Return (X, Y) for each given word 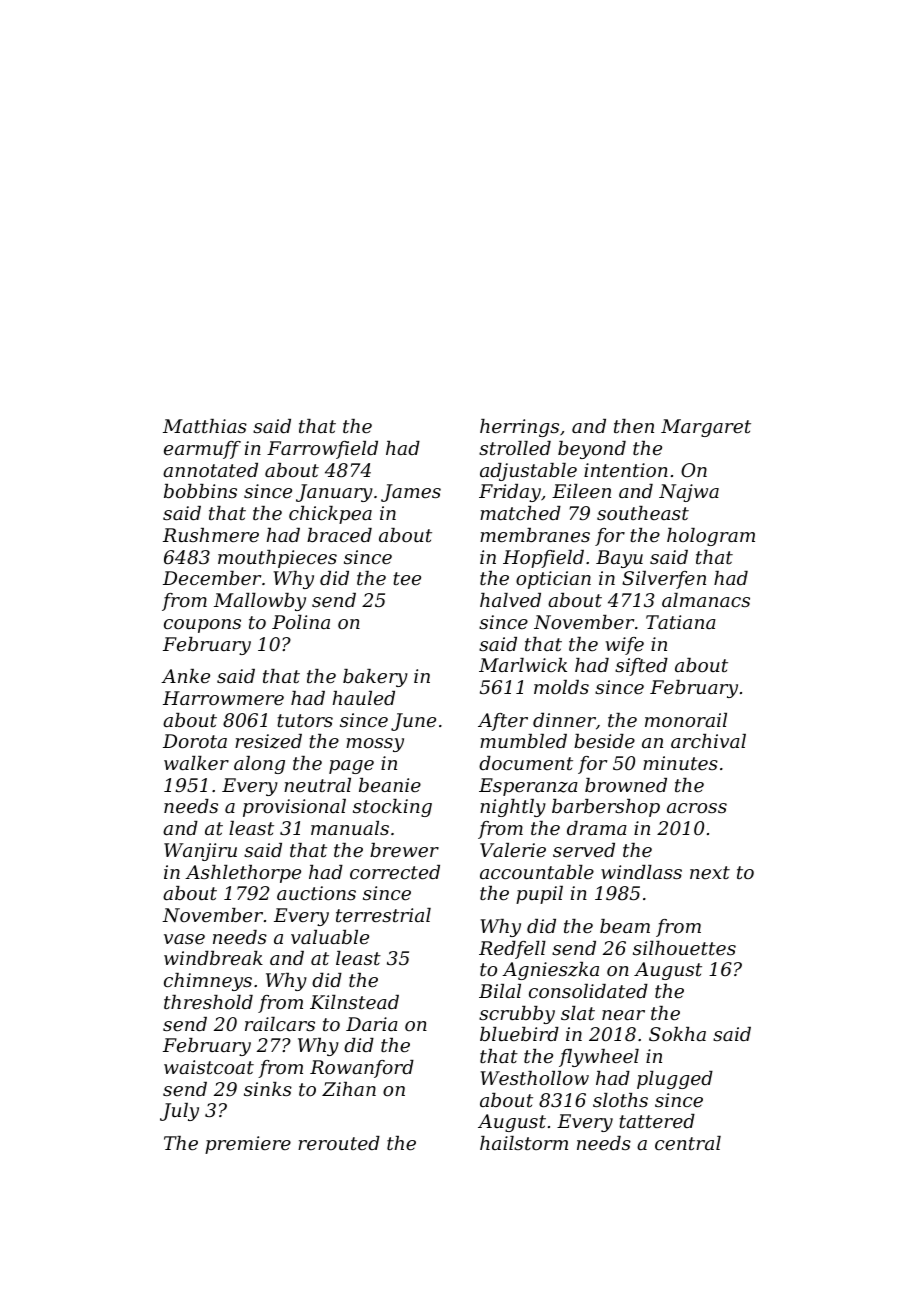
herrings (519, 428)
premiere (248, 1145)
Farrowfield (322, 450)
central (688, 1143)
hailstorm (524, 1143)
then (634, 426)
